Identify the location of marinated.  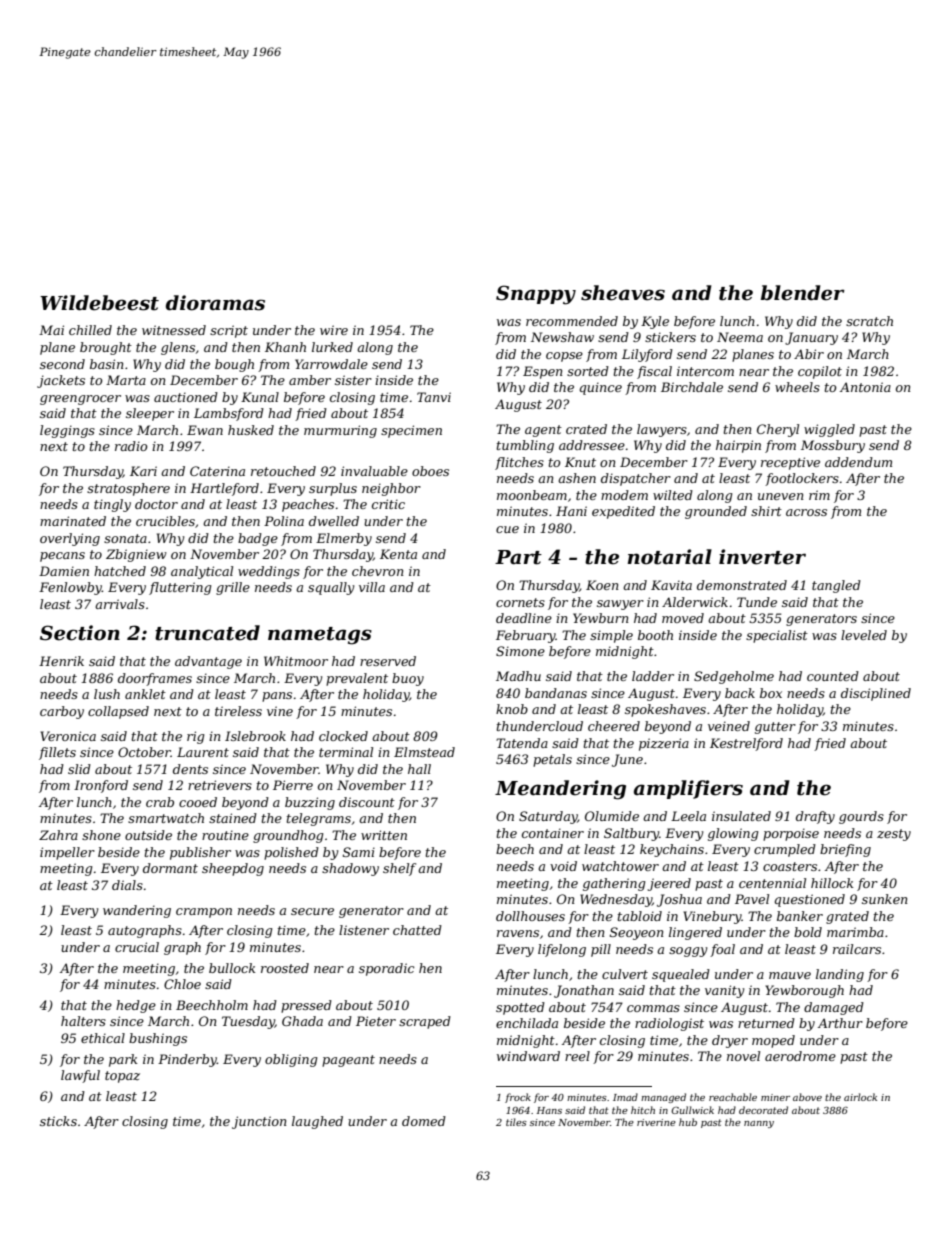
(73, 521).
